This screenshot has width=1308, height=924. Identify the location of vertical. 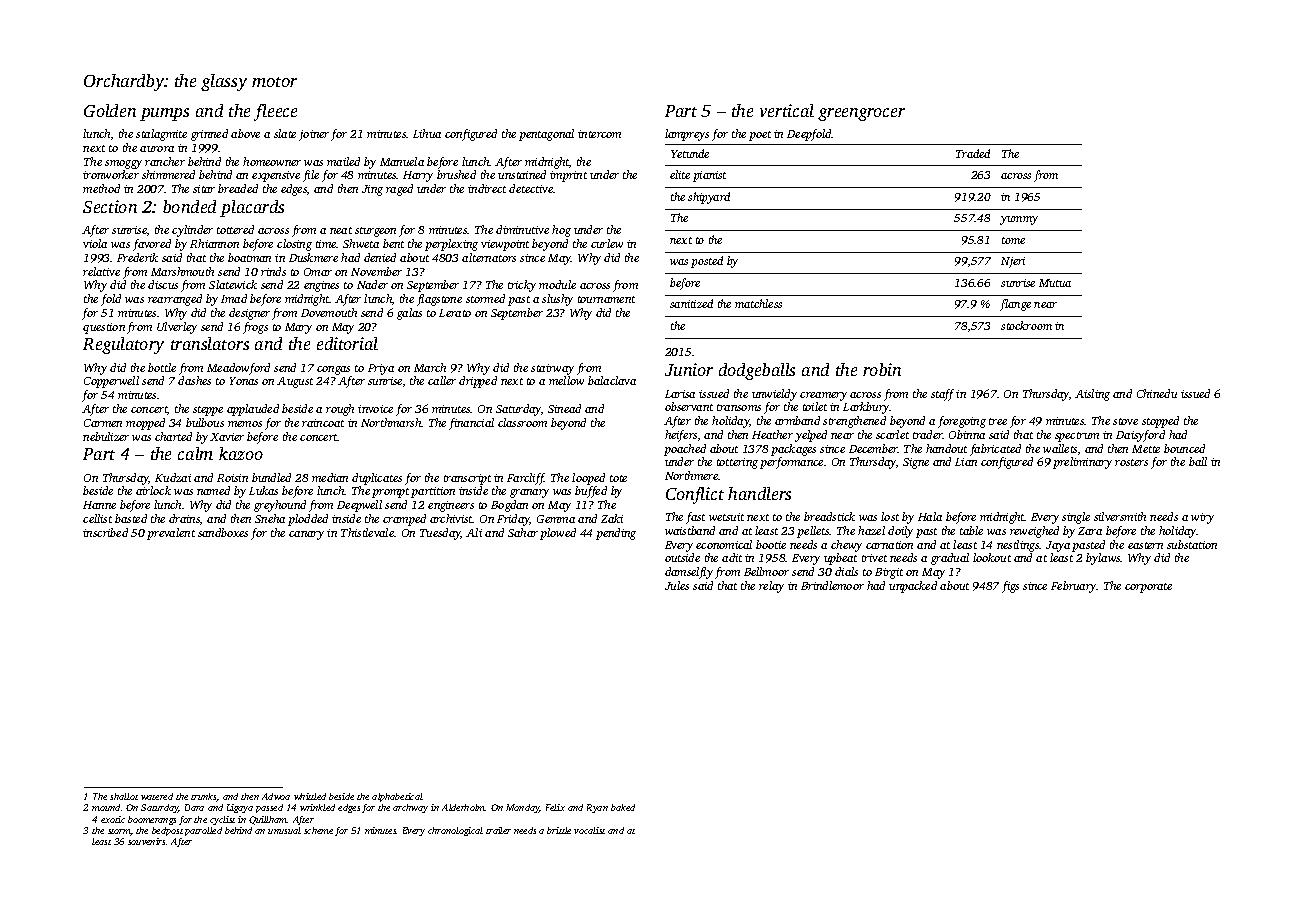
(787, 110).
